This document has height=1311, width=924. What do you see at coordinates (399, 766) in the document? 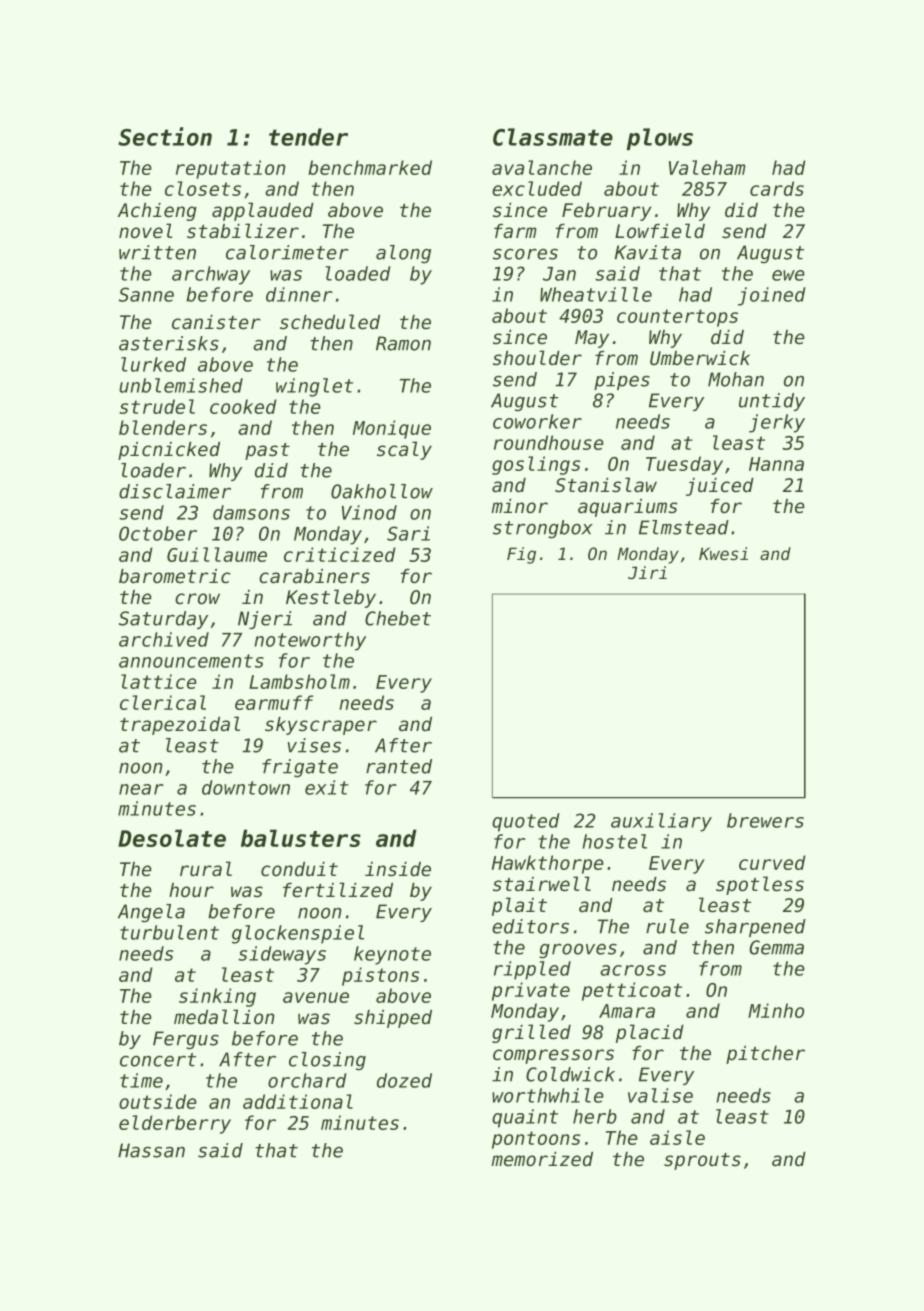
I see `ranted` at bounding box center [399, 766].
